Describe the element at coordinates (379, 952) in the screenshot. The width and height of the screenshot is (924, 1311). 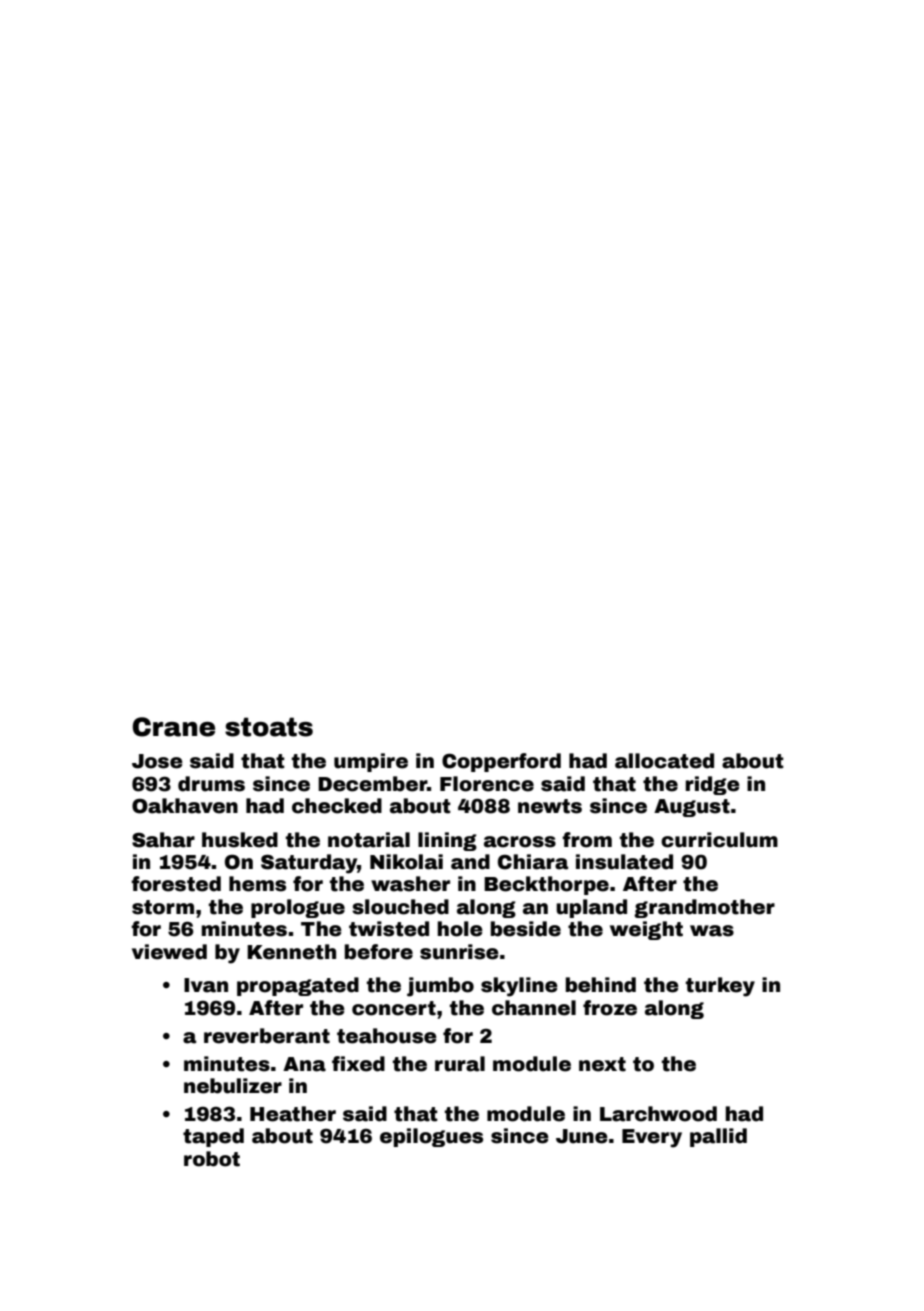
I see `before` at that location.
